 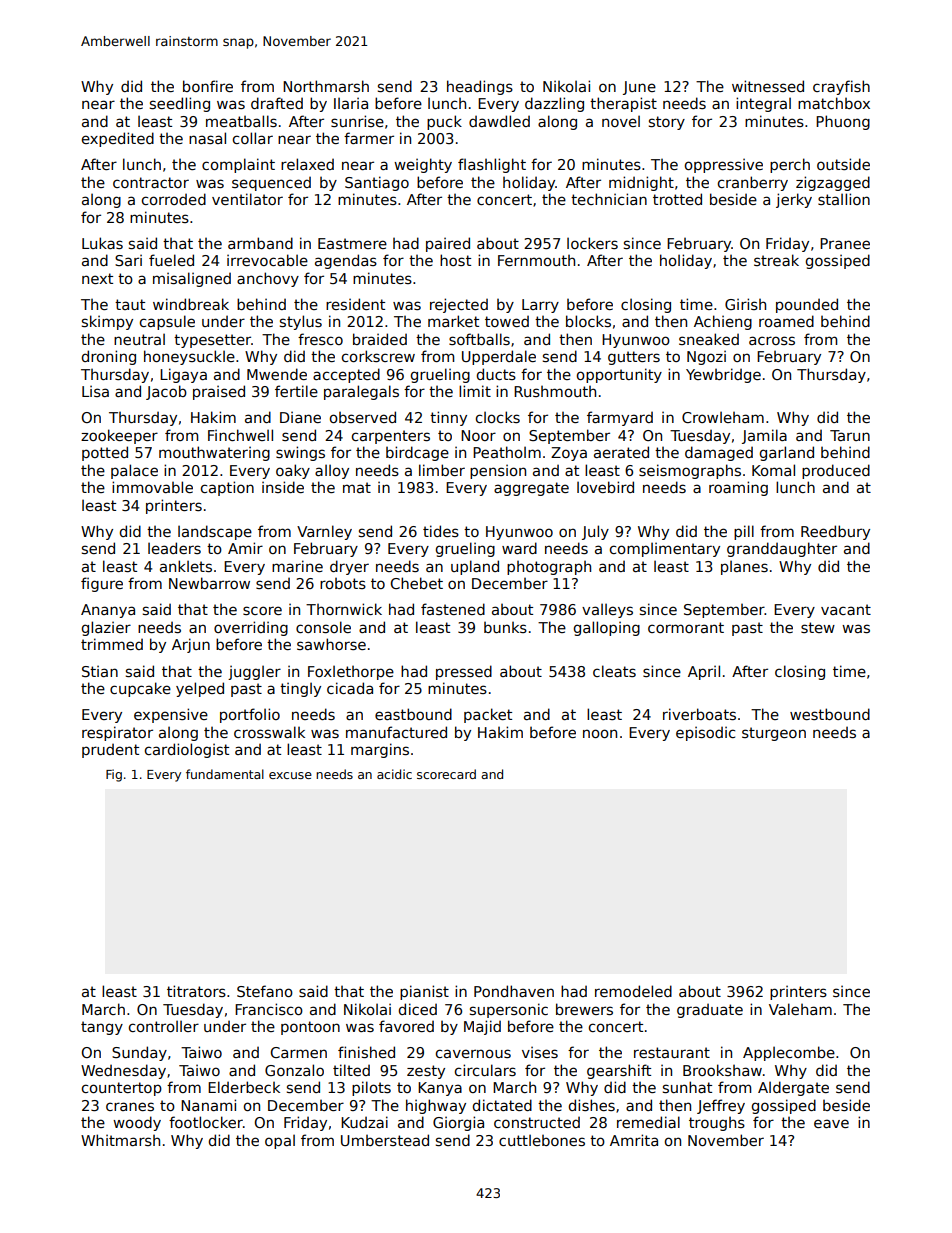 I want to click on sturgeon, so click(x=774, y=734).
